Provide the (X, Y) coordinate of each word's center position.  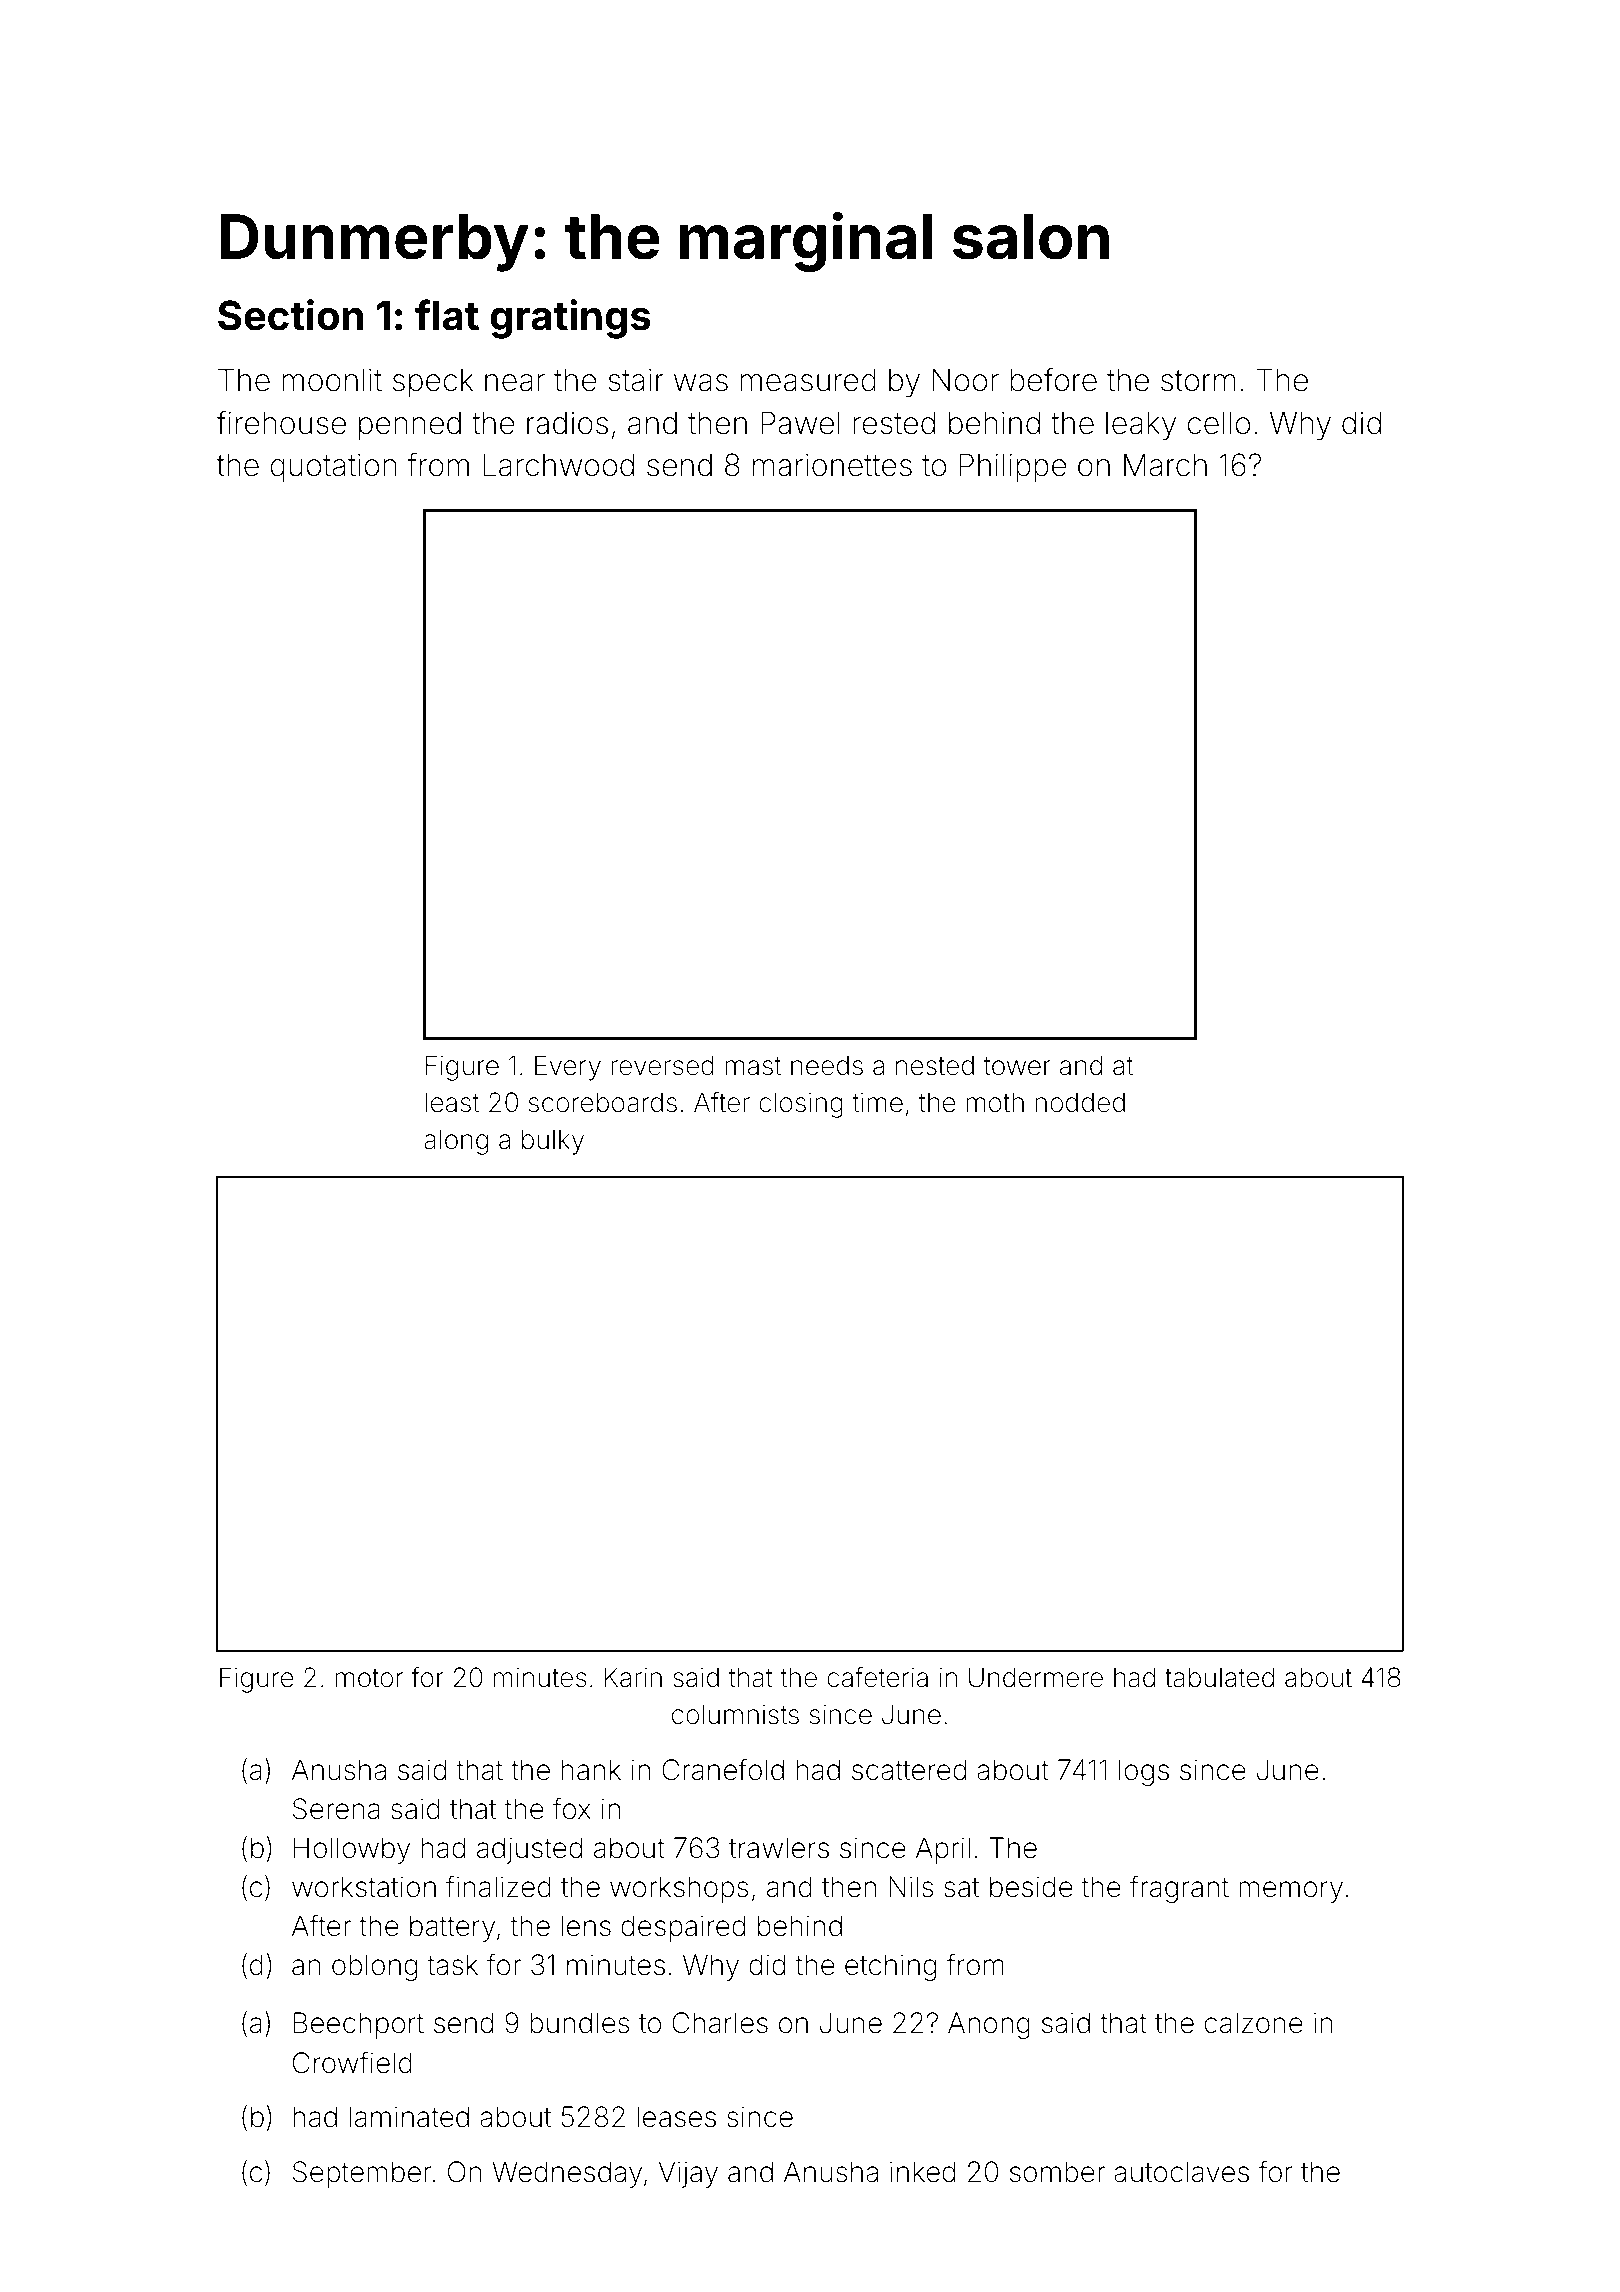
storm (1198, 381)
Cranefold (723, 1769)
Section (290, 315)
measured (808, 380)
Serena (336, 1809)
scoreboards (603, 1102)
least (452, 1102)
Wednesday (567, 2174)
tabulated (1219, 1677)
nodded (1080, 1102)
